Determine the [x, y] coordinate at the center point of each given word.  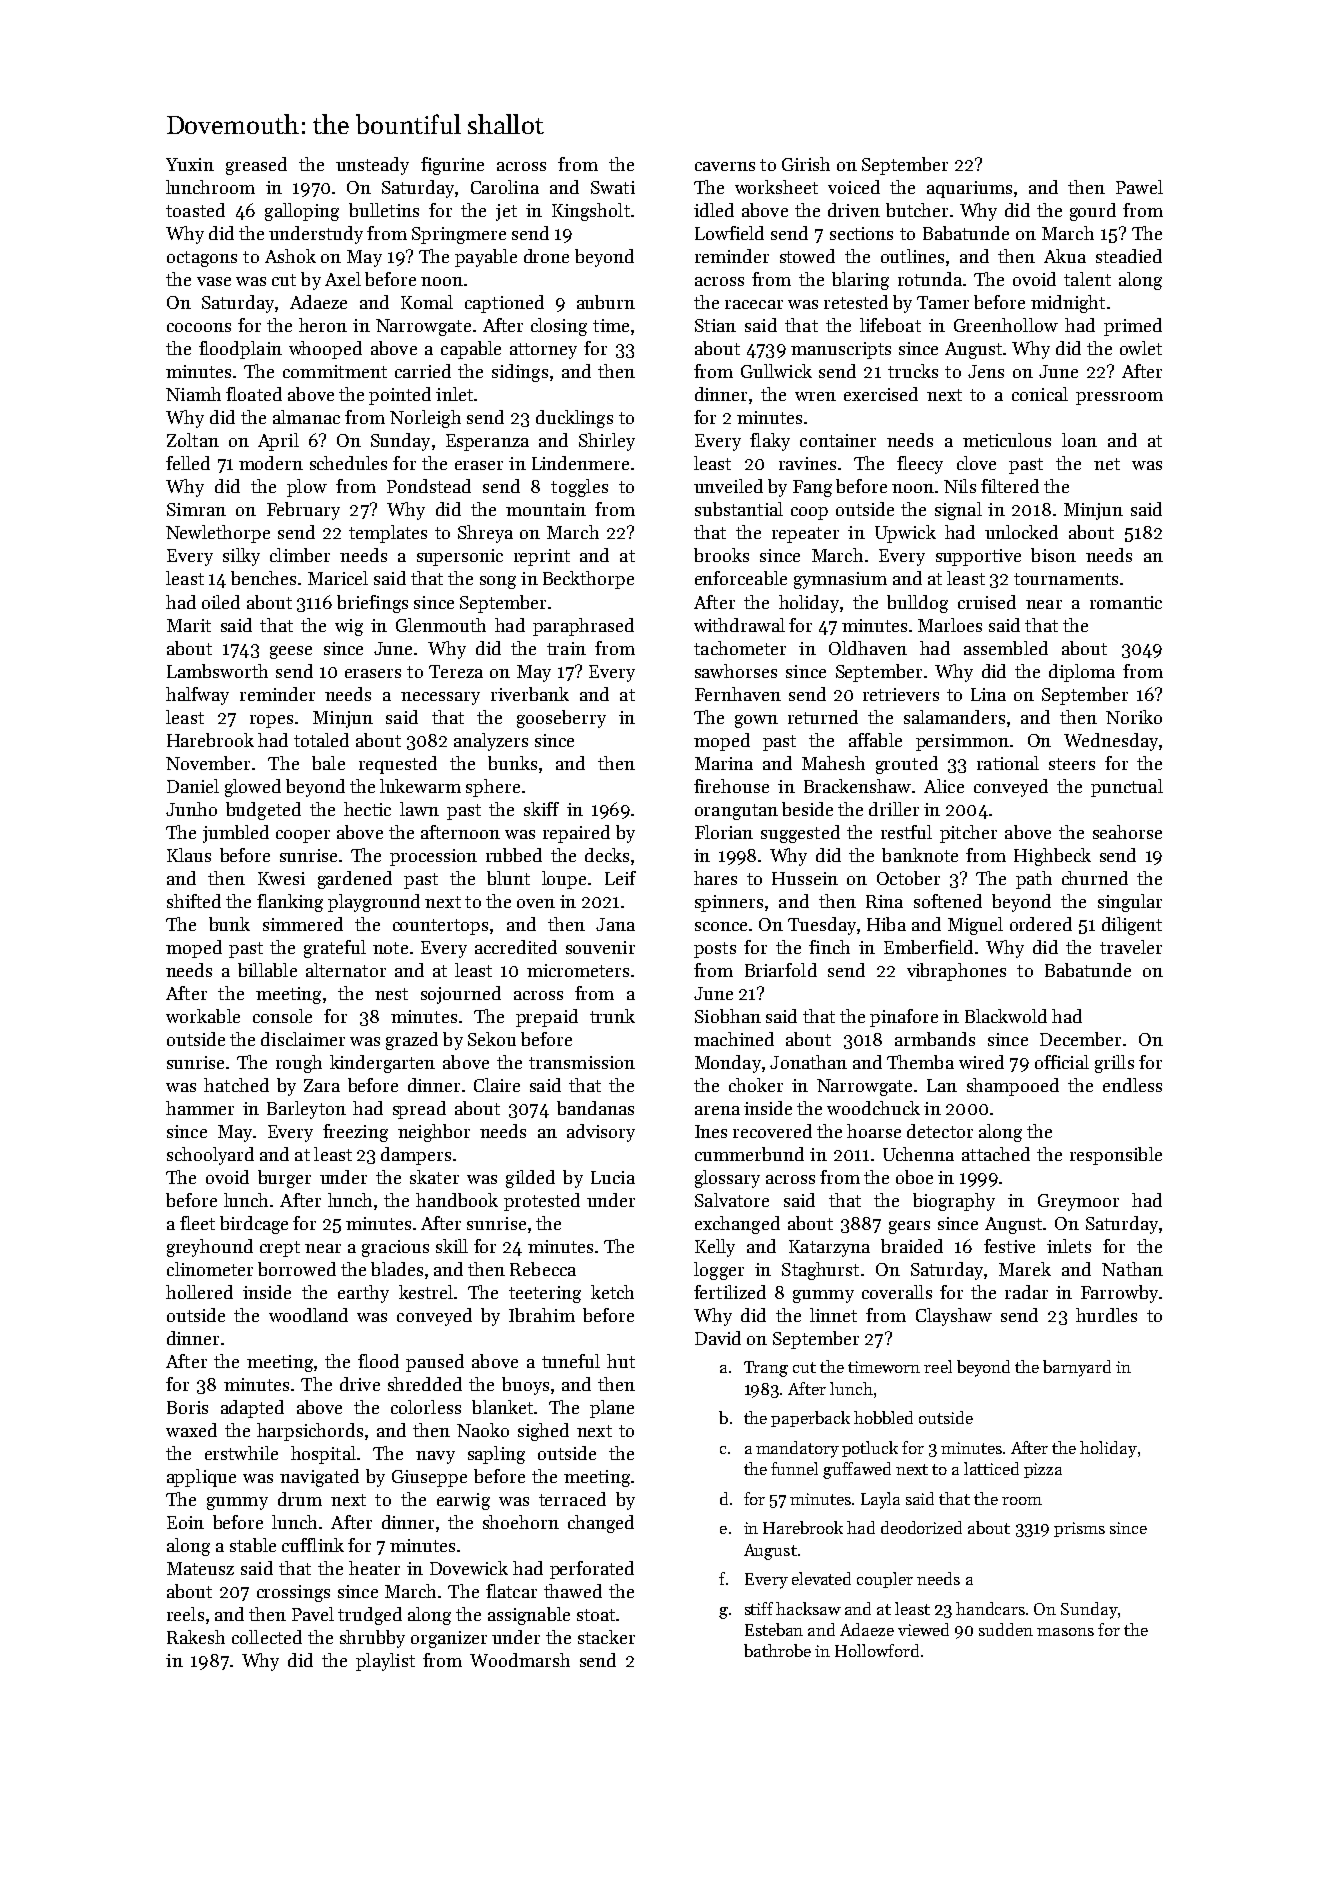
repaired [576, 834]
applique [201, 1478]
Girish [806, 164]
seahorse [1127, 832]
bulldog [917, 604]
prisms [1079, 1529]
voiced [854, 187]
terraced [572, 1499]
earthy [363, 1294]
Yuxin [190, 164]
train [566, 648]
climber [300, 555]
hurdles [1106, 1315]
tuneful [571, 1361]
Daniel [193, 786]
